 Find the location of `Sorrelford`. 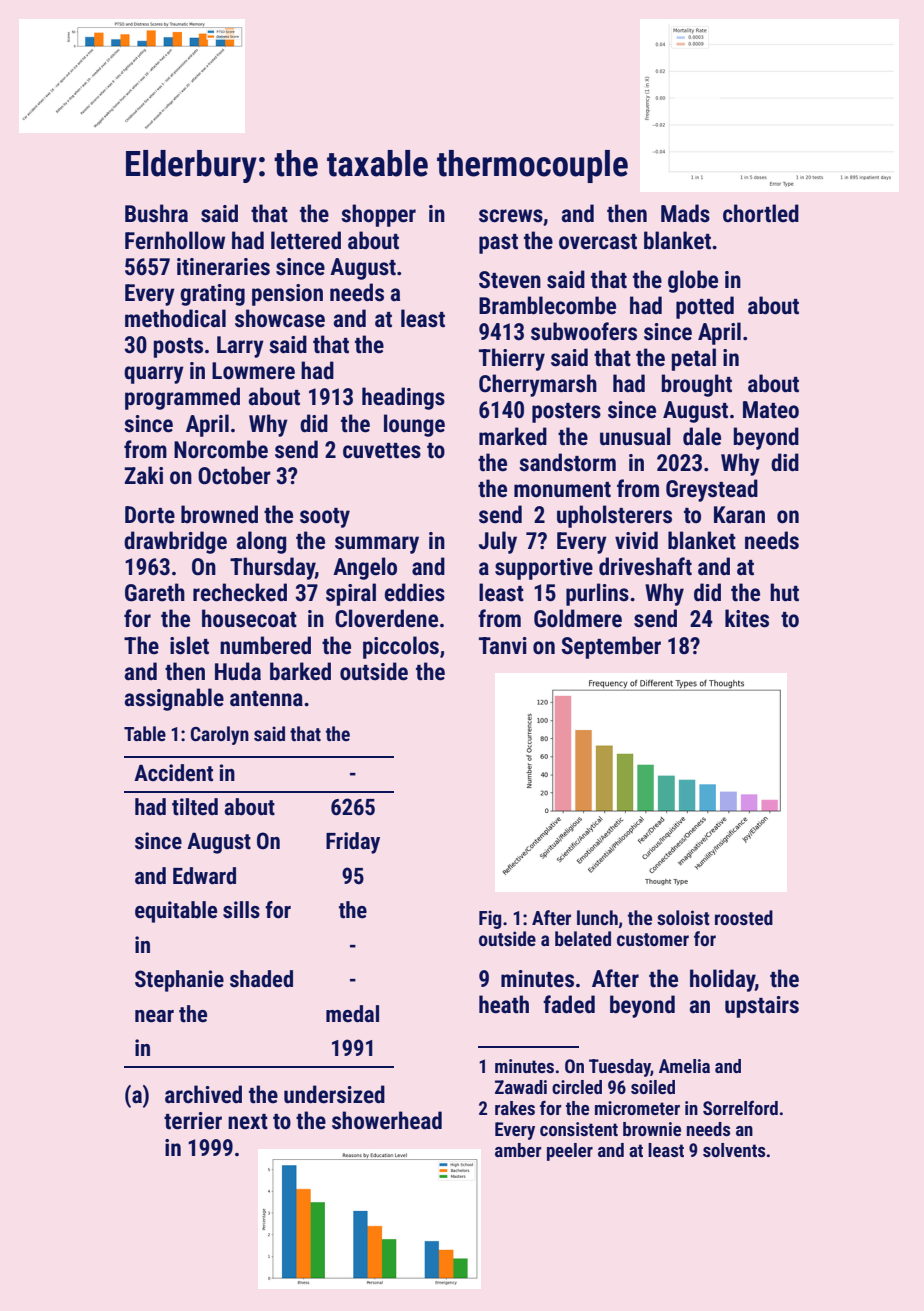

Sorrelford is located at coordinates (740, 1107).
